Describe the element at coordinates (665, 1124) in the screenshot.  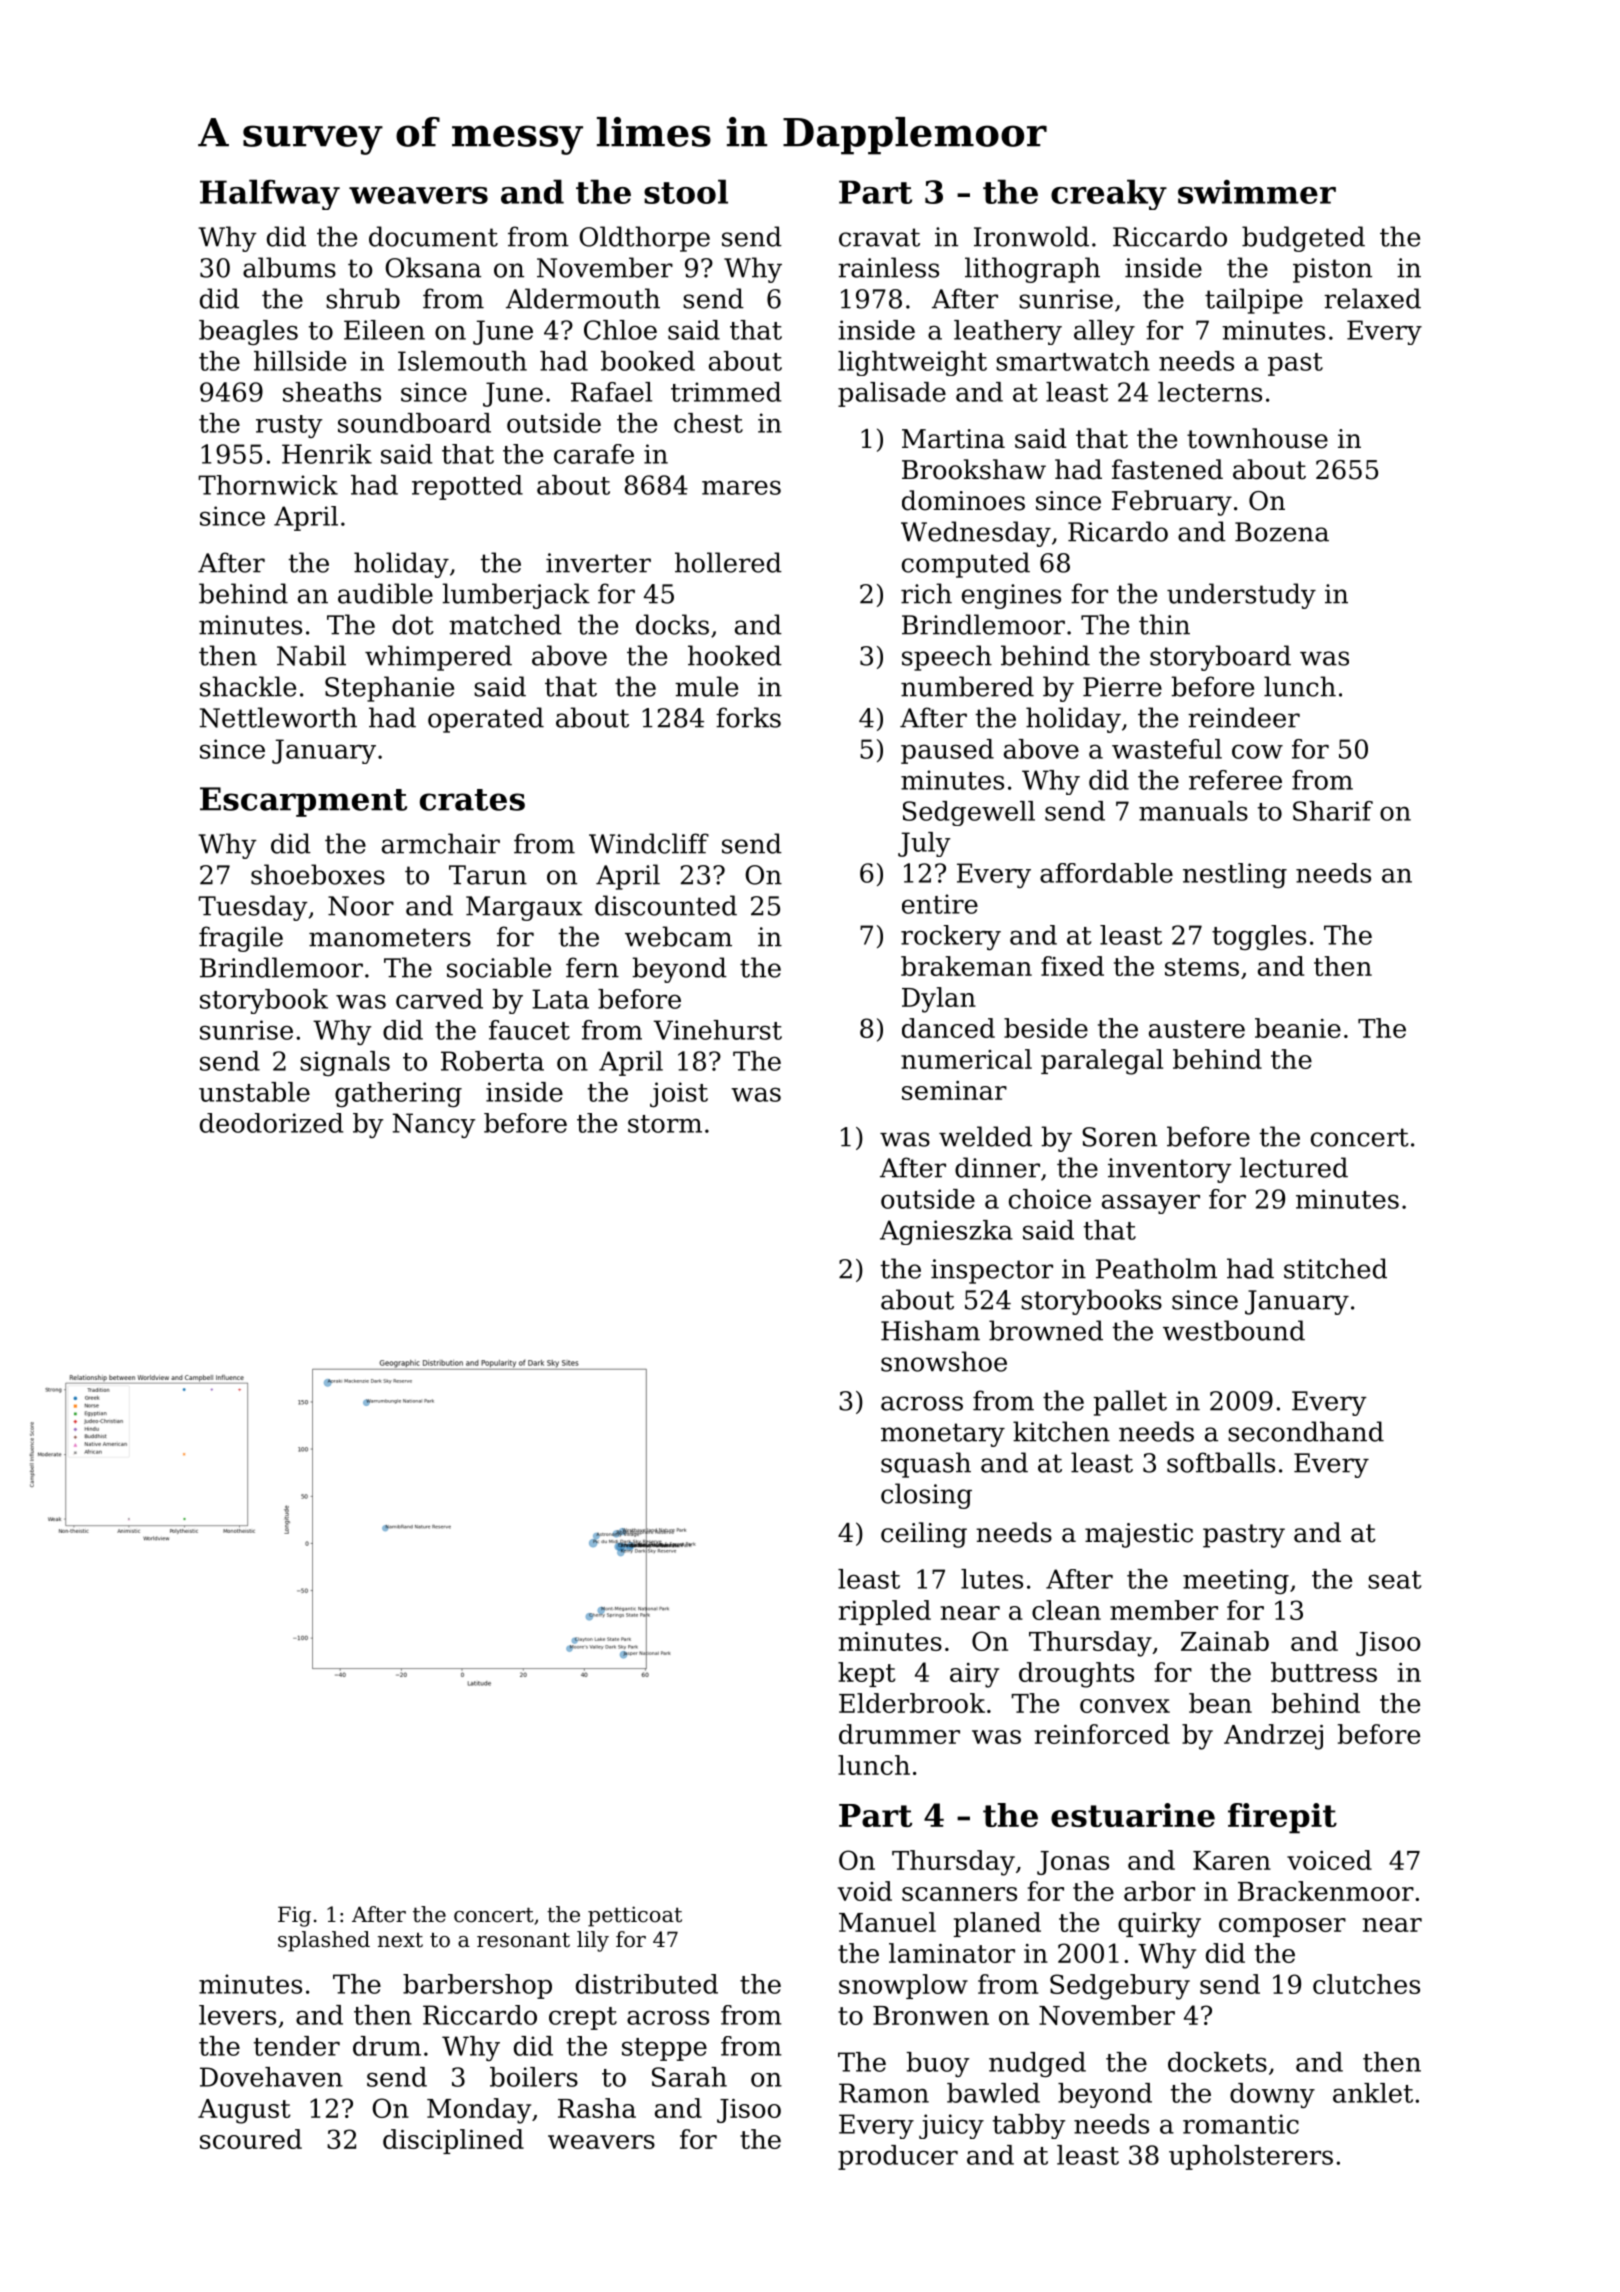
I see `storm` at that location.
